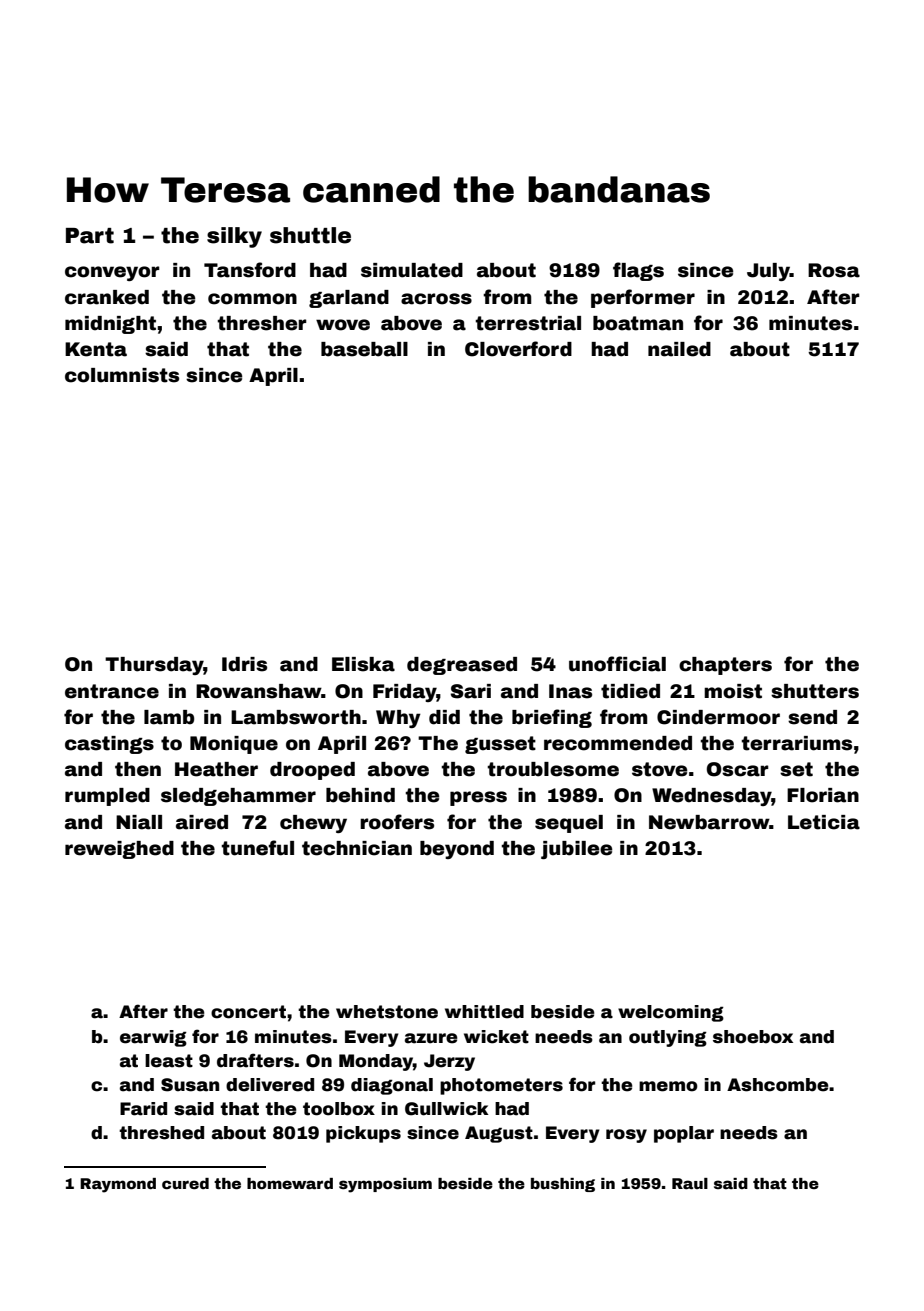 The width and height of the page is (924, 1311). Describe the element at coordinates (518, 349) in the page. I see `Cloverford` at that location.
